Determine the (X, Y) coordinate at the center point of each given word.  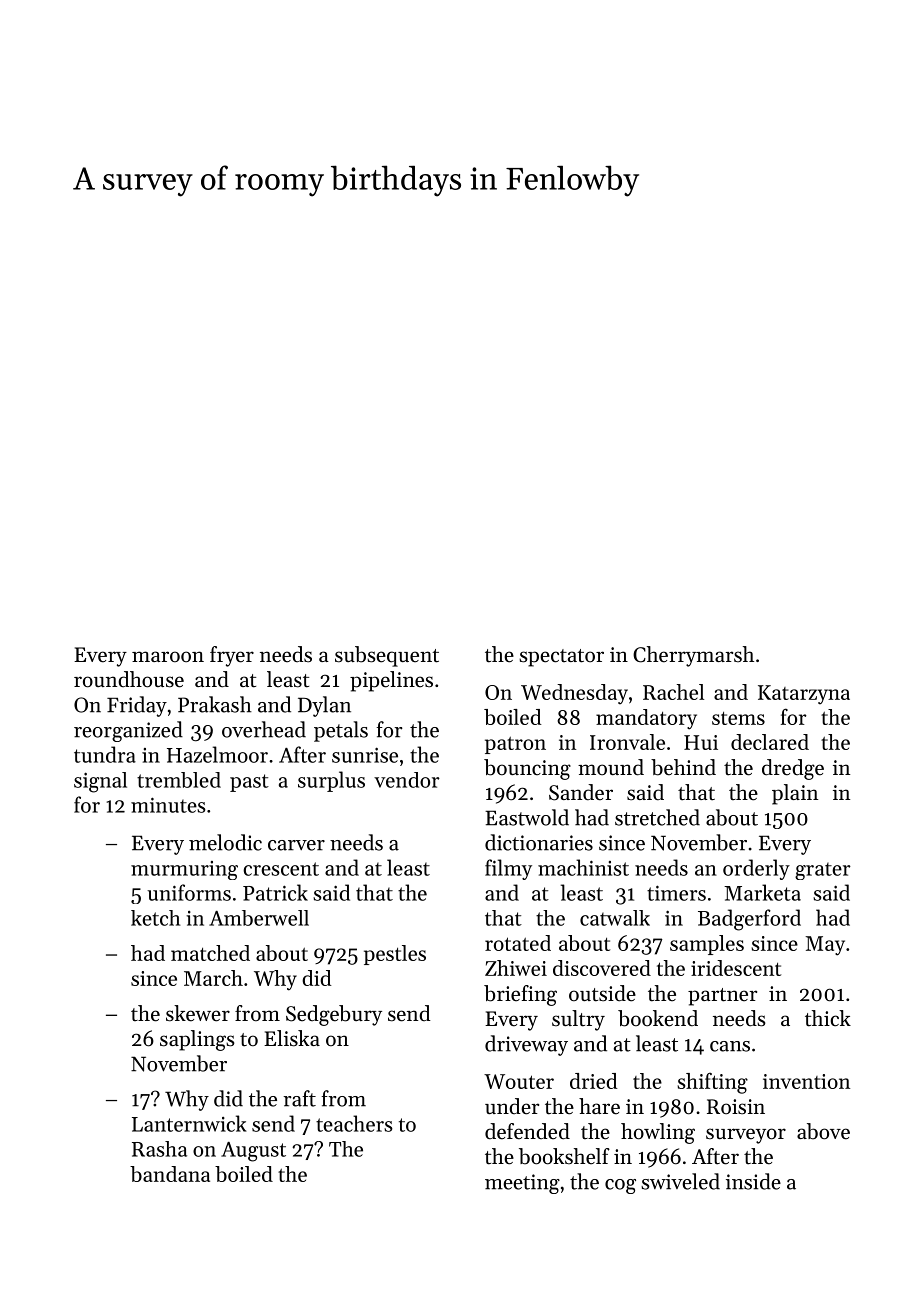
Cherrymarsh (693, 656)
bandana (170, 1174)
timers (676, 893)
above (823, 1131)
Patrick (275, 892)
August (253, 1152)
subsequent (387, 656)
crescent (281, 869)
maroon (168, 656)
